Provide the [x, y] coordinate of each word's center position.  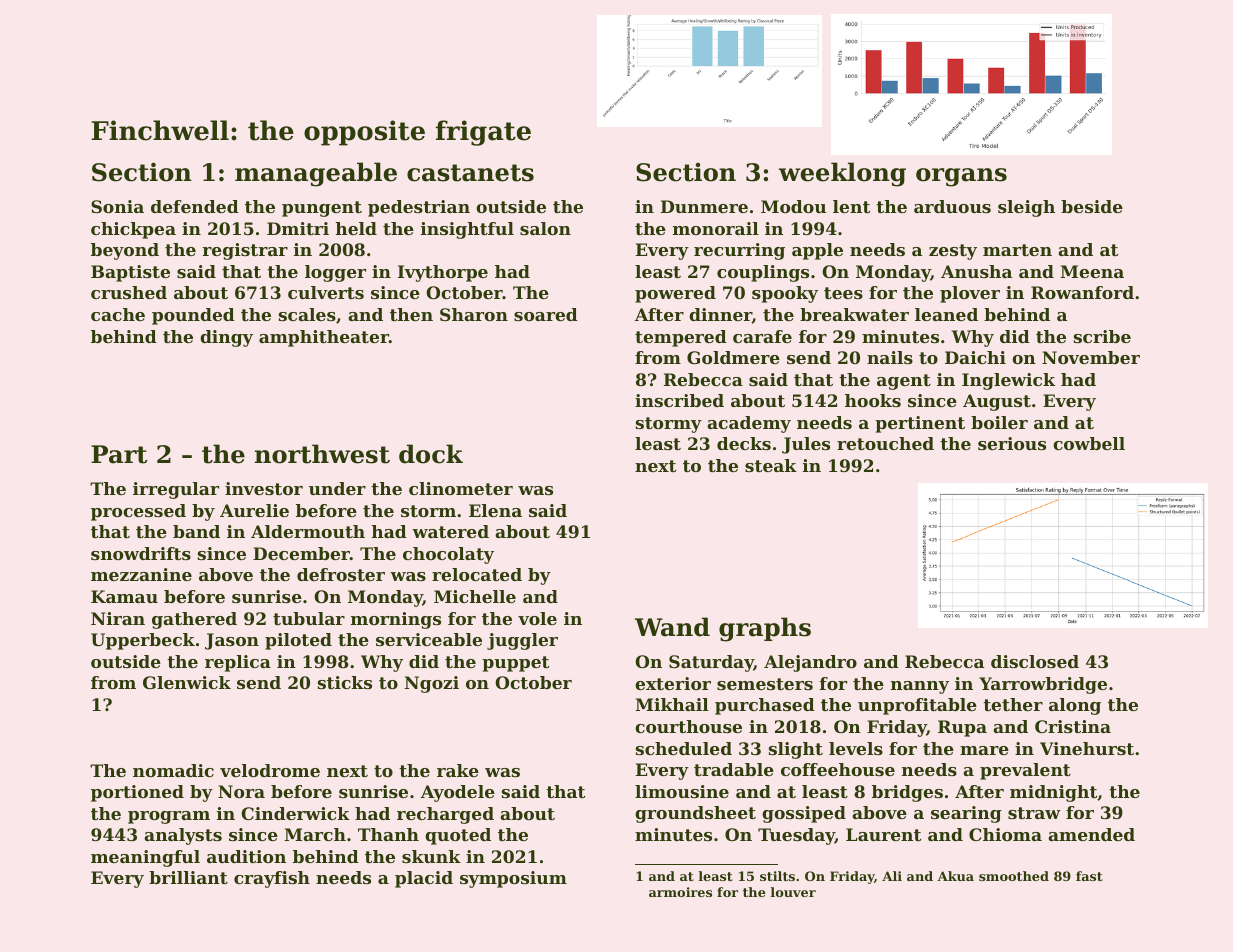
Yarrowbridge [1043, 685]
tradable [734, 769]
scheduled [684, 748]
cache [118, 314]
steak [771, 465]
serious [1012, 443]
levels [856, 748]
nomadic [173, 770]
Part [119, 454]
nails [890, 357]
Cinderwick [295, 813]
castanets [470, 173]
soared [546, 314]
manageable [316, 174]
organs [961, 177]
